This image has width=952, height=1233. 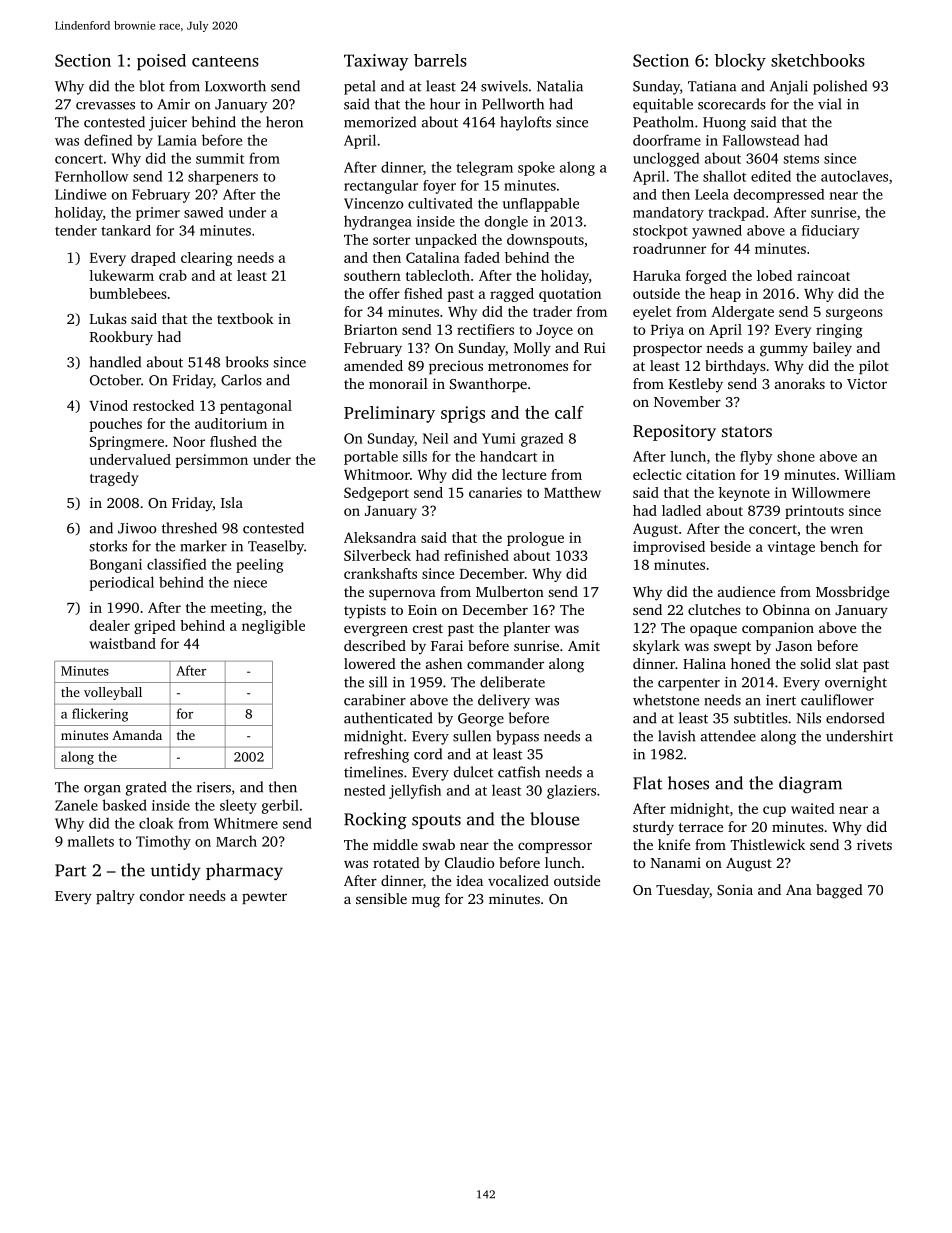 What do you see at coordinates (681, 510) in the image?
I see `ladled` at bounding box center [681, 510].
